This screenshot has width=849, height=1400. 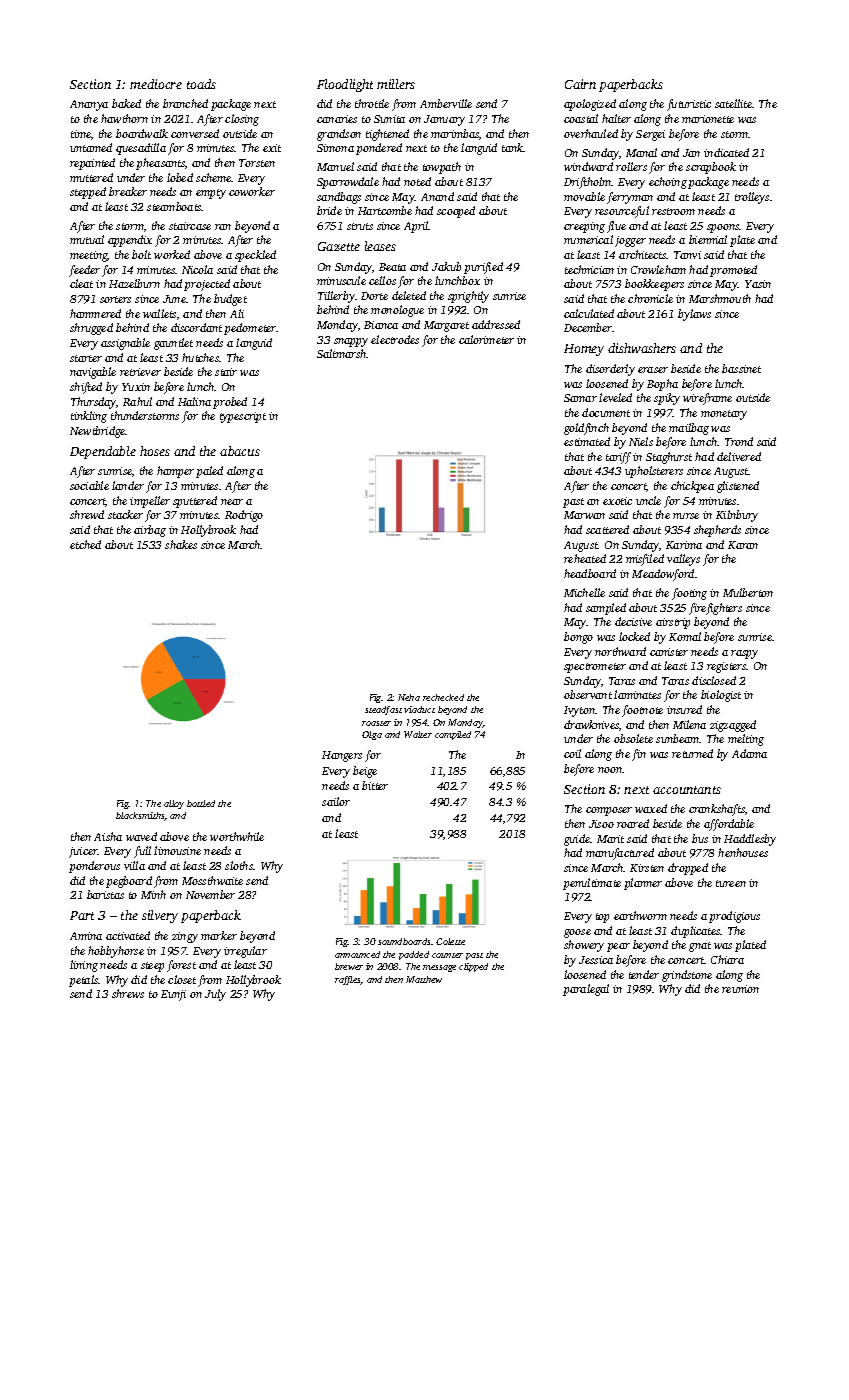 I want to click on shrews, so click(x=128, y=993).
